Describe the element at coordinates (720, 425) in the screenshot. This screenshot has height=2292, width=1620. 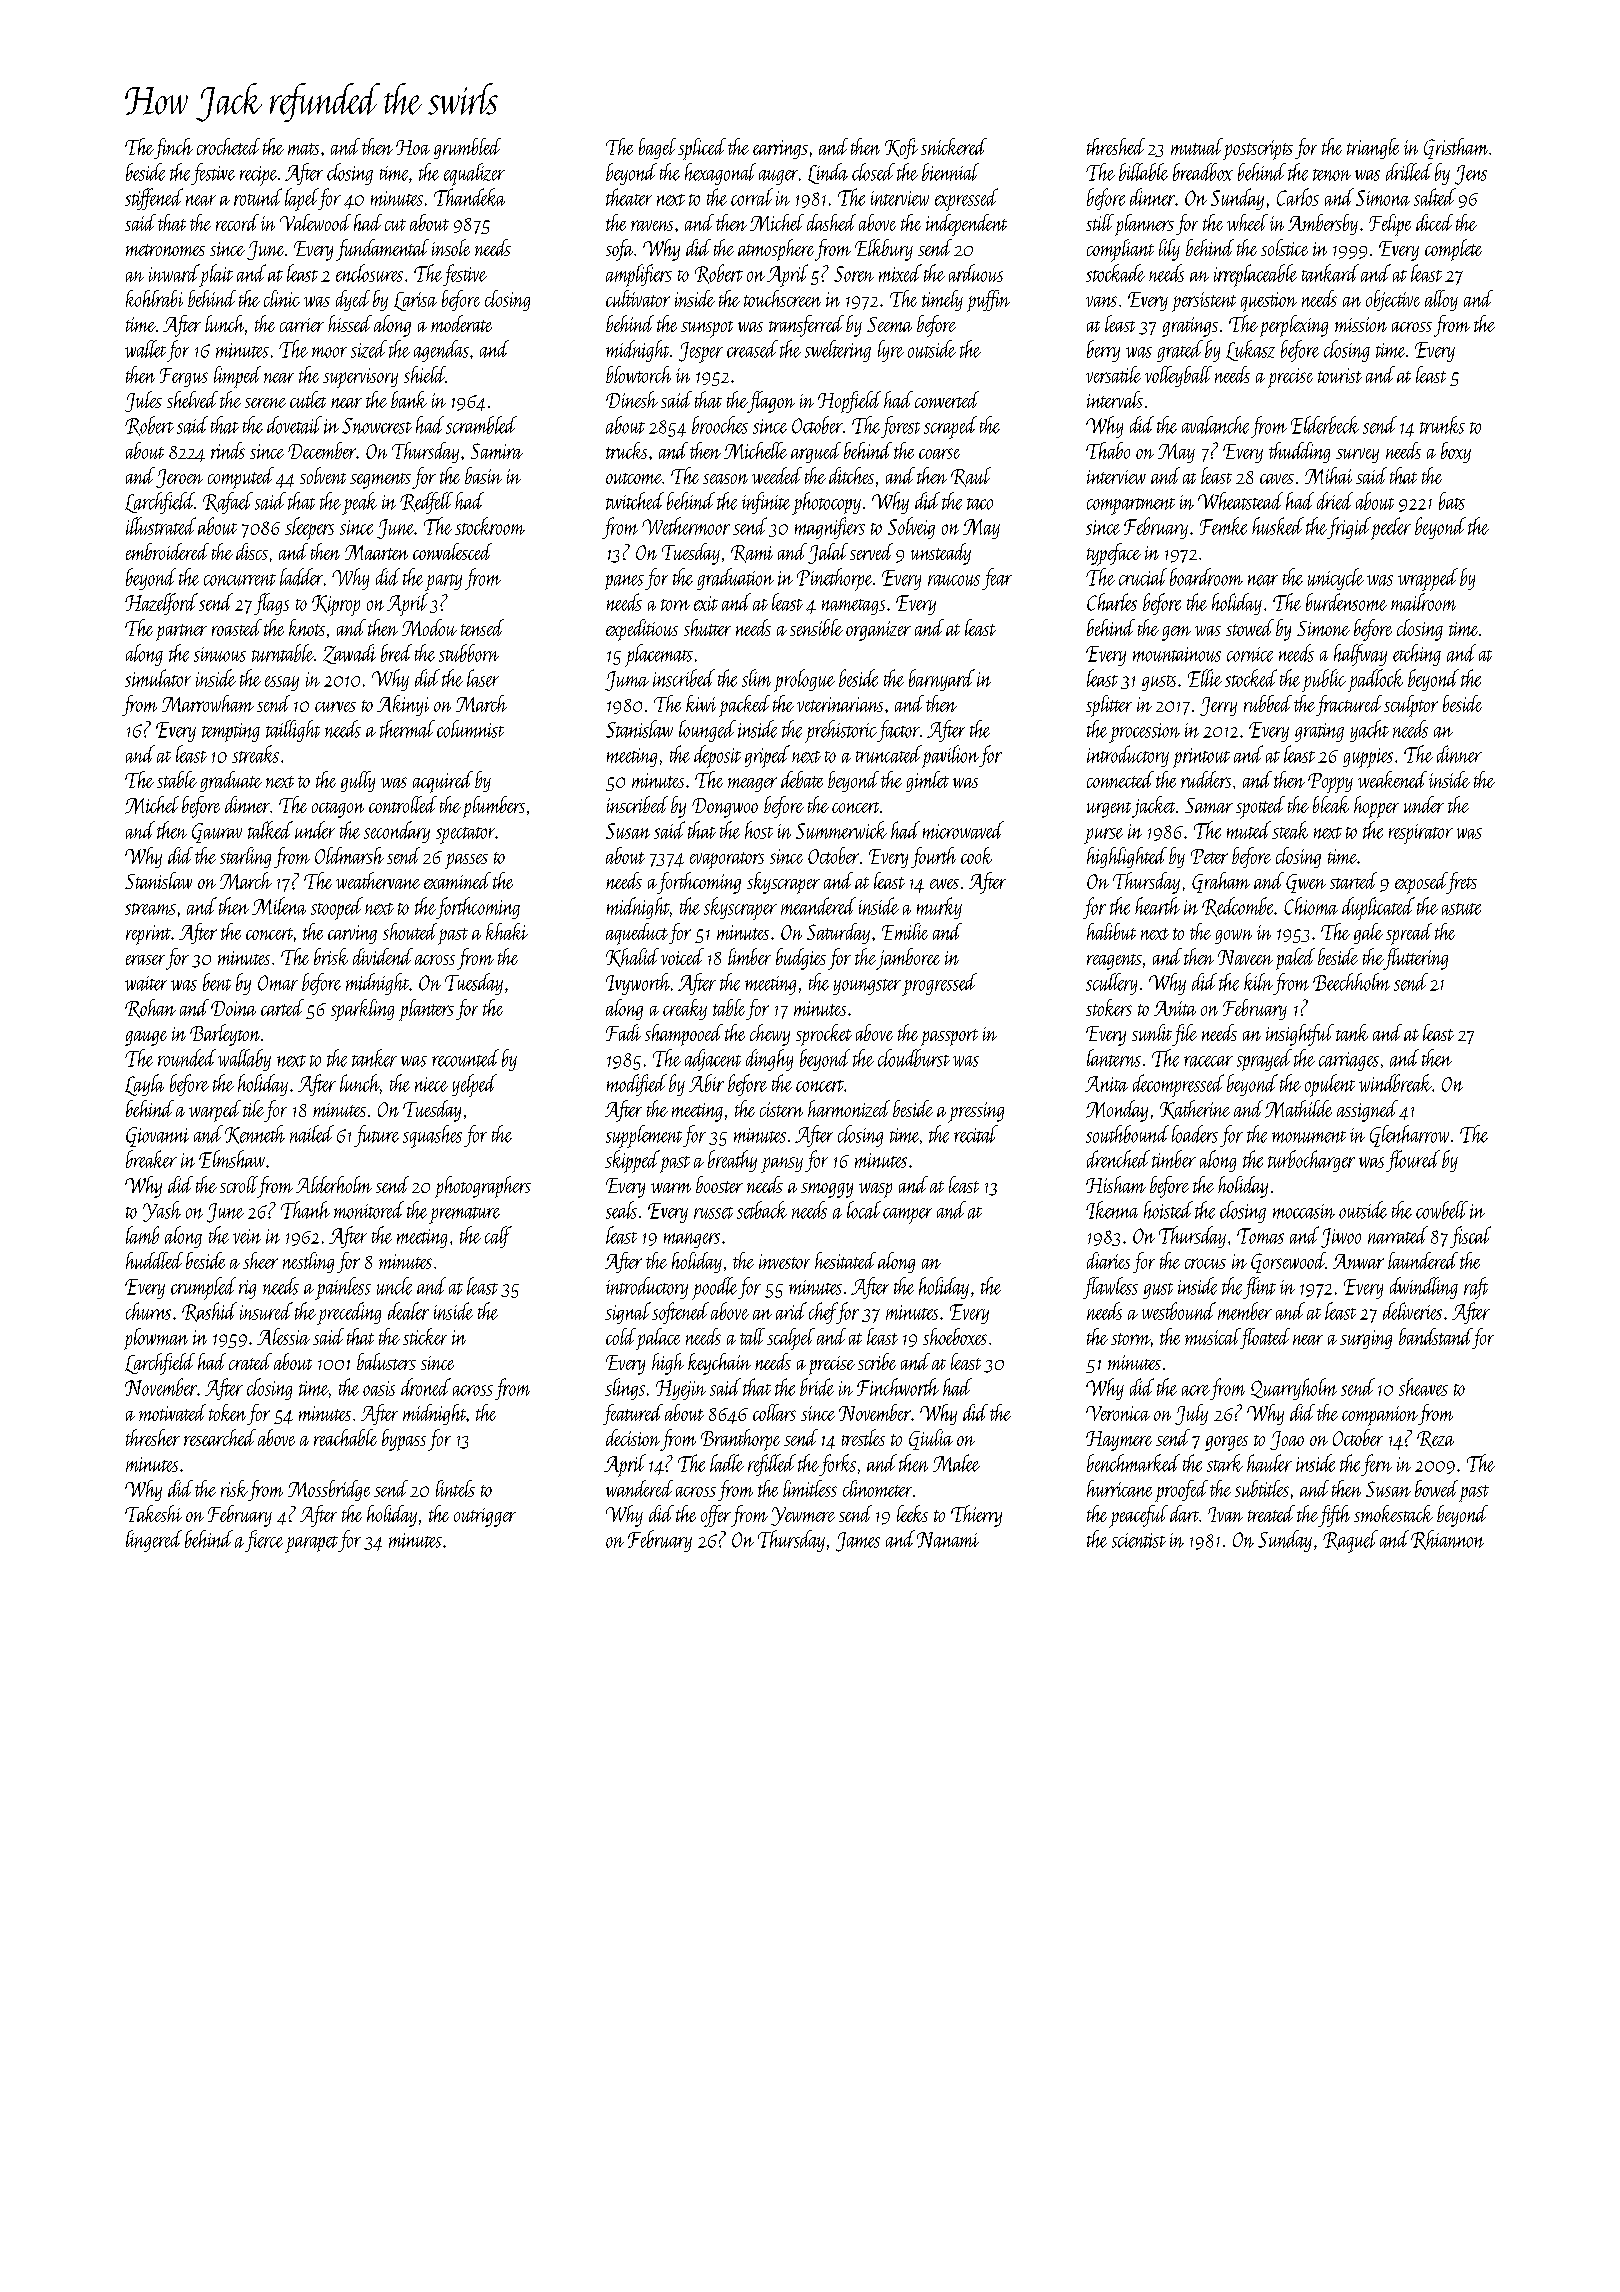
I see `brooches` at that location.
